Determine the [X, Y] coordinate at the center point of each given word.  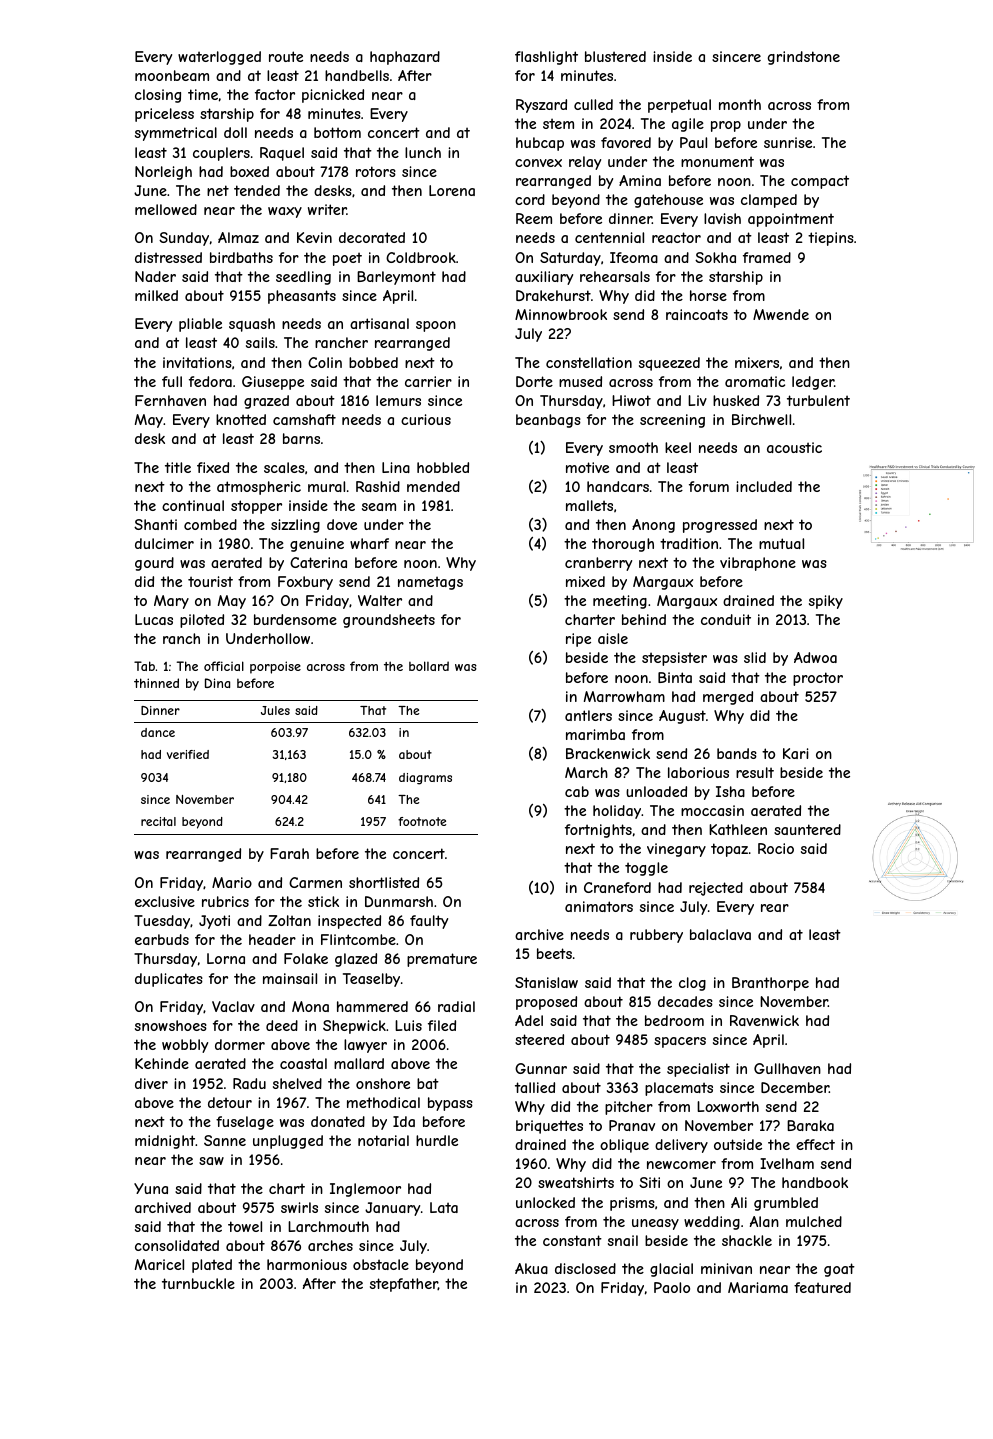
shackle [747, 1240]
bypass [450, 1104]
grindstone [804, 58]
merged [728, 698]
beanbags [548, 421]
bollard [429, 666]
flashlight [546, 58]
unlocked [545, 1202]
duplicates [169, 980]
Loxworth [728, 1106]
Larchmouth [328, 1226]
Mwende [781, 314]
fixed [213, 467]
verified [188, 754]
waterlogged [219, 58]
